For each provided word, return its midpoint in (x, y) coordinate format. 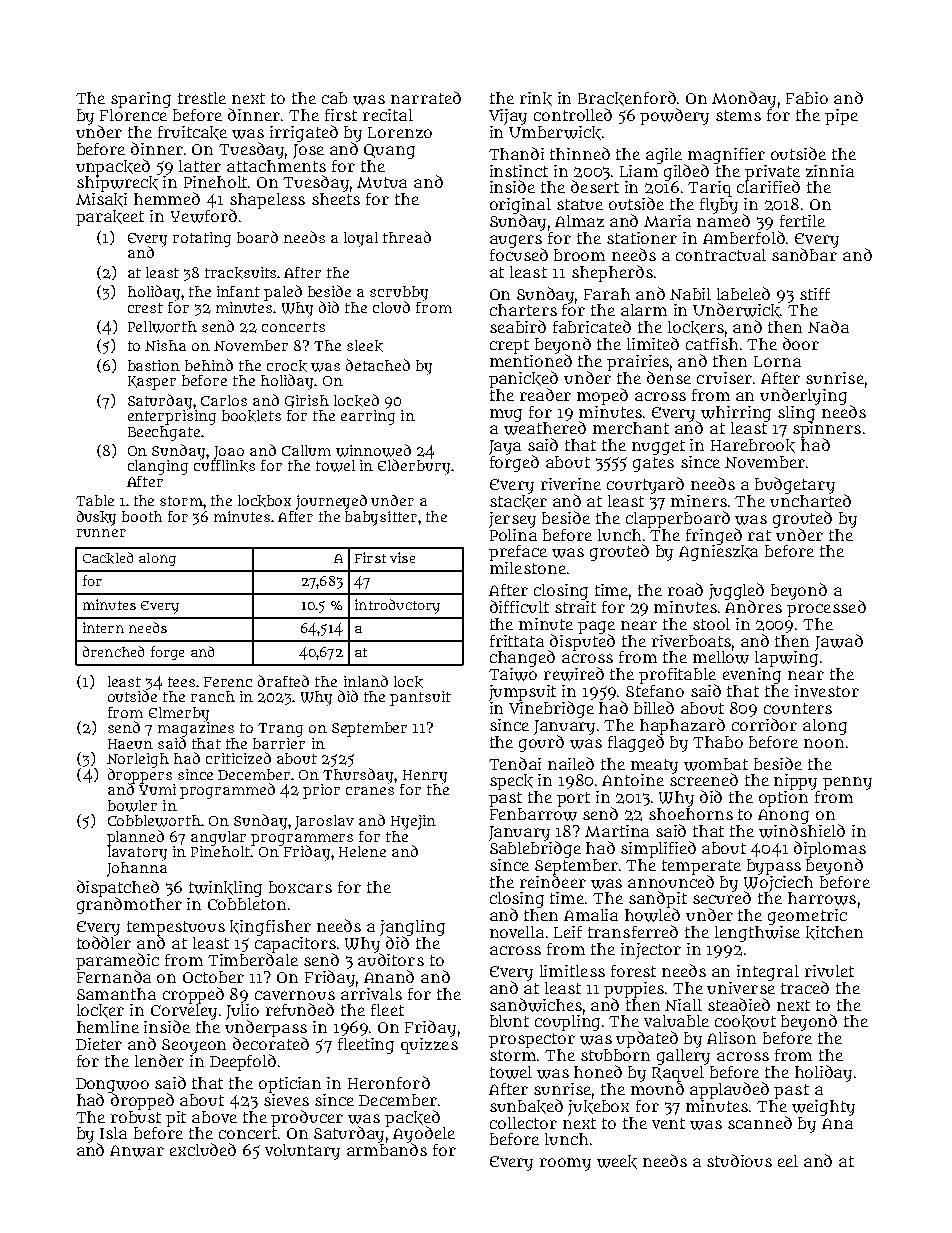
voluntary (302, 1152)
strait (575, 607)
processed (826, 608)
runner (101, 533)
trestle (202, 98)
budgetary (795, 485)
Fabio (807, 98)
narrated (426, 97)
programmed (227, 791)
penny (847, 783)
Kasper (152, 383)
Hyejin (413, 822)
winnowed (373, 450)
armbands (387, 1150)
